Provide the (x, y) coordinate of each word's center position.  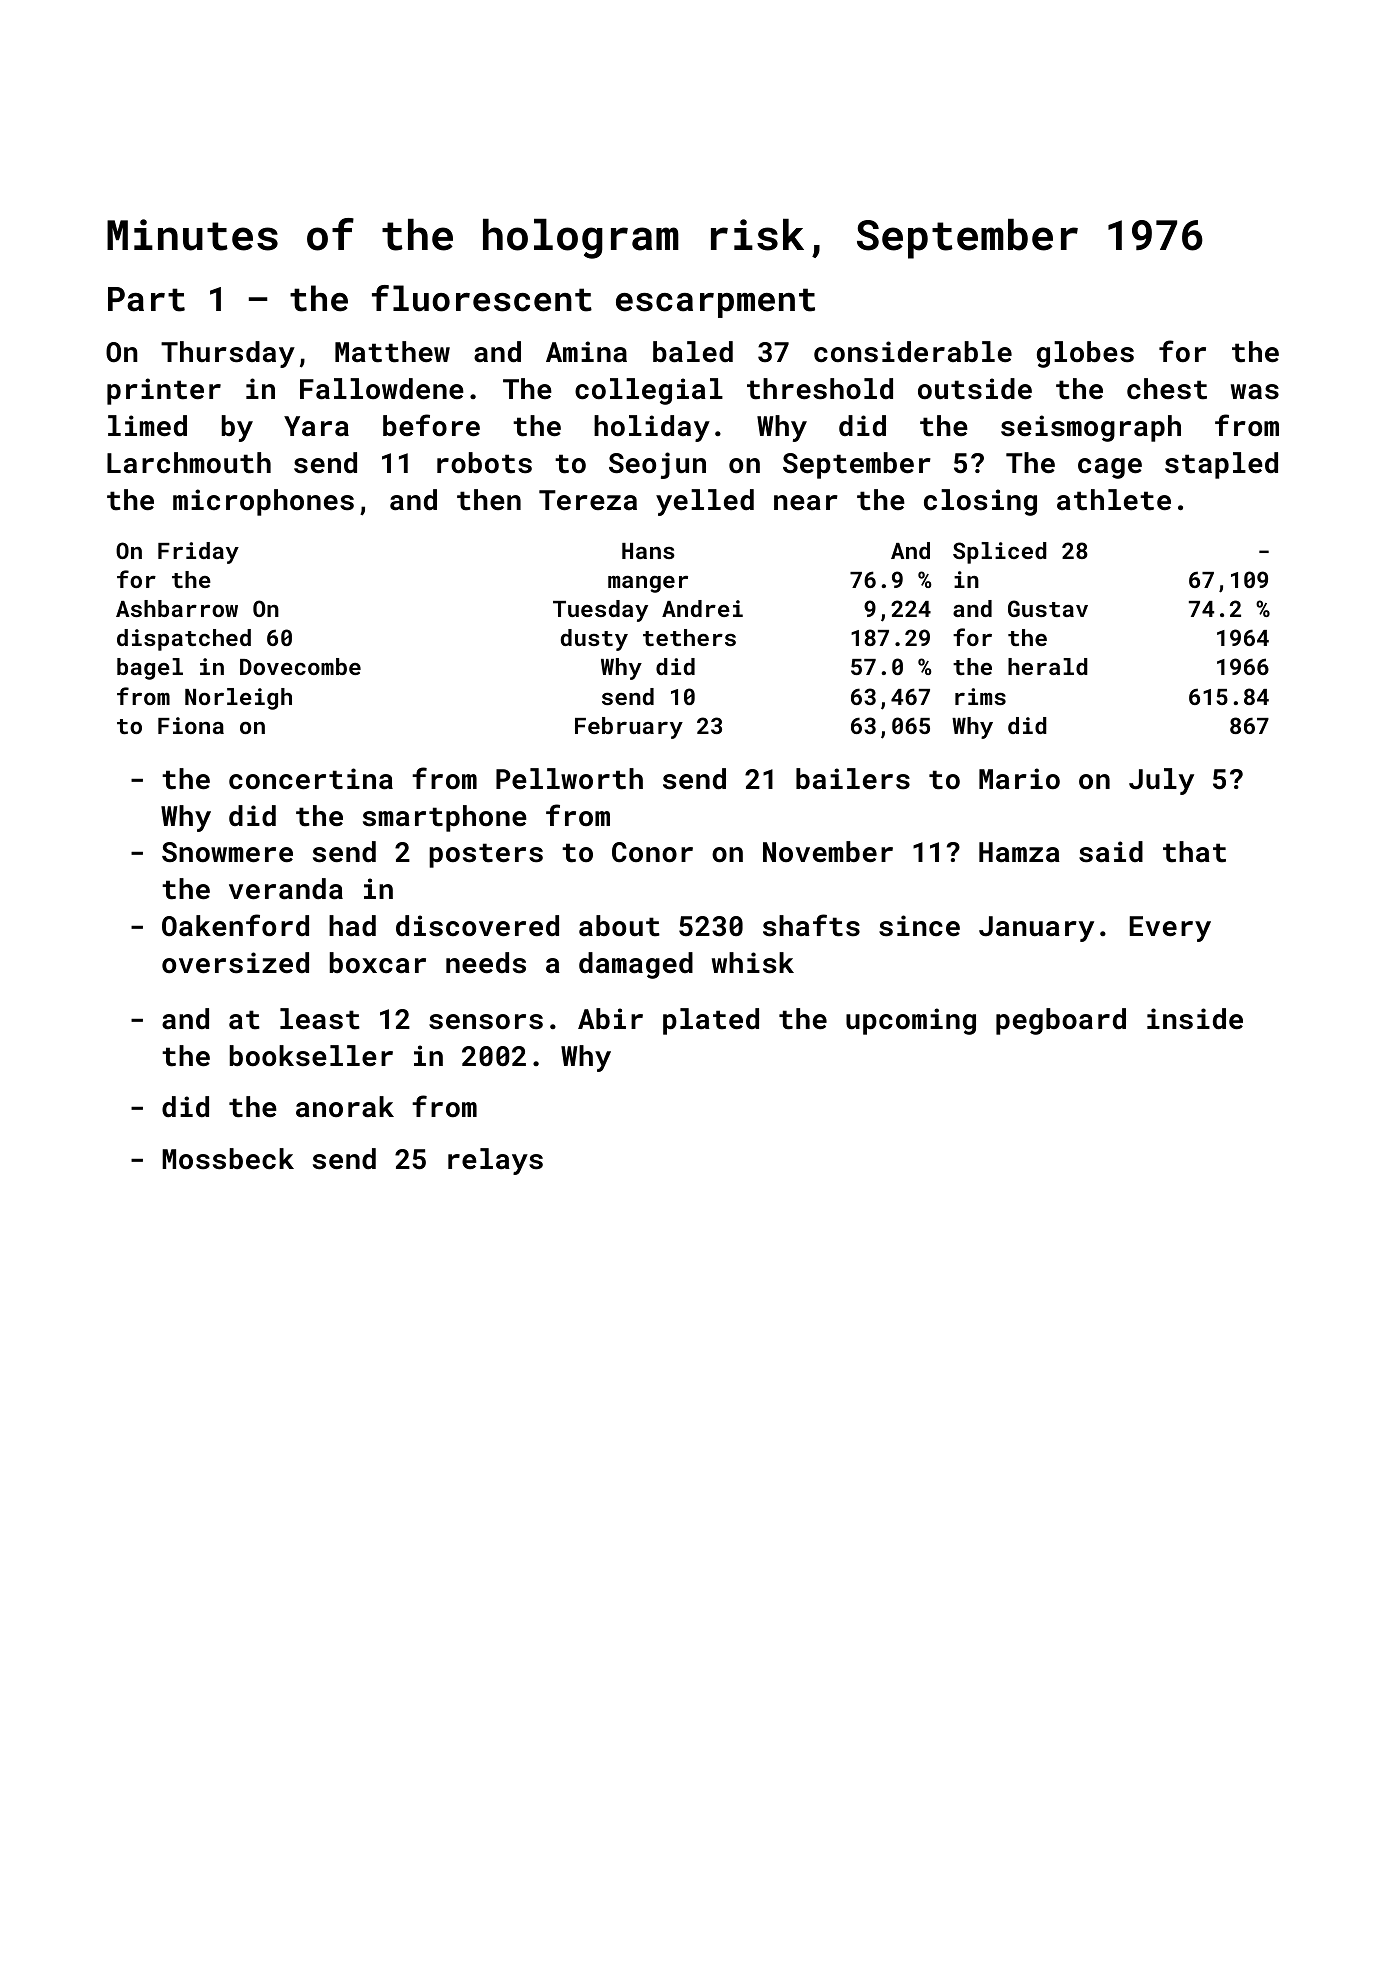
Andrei (702, 608)
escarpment (715, 303)
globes (1085, 354)
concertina (311, 779)
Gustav (1048, 608)
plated (711, 1021)
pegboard (1061, 1021)
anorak (345, 1107)
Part (146, 299)
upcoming (911, 1021)
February (629, 728)
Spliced (1000, 553)
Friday (198, 553)
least (320, 1019)
